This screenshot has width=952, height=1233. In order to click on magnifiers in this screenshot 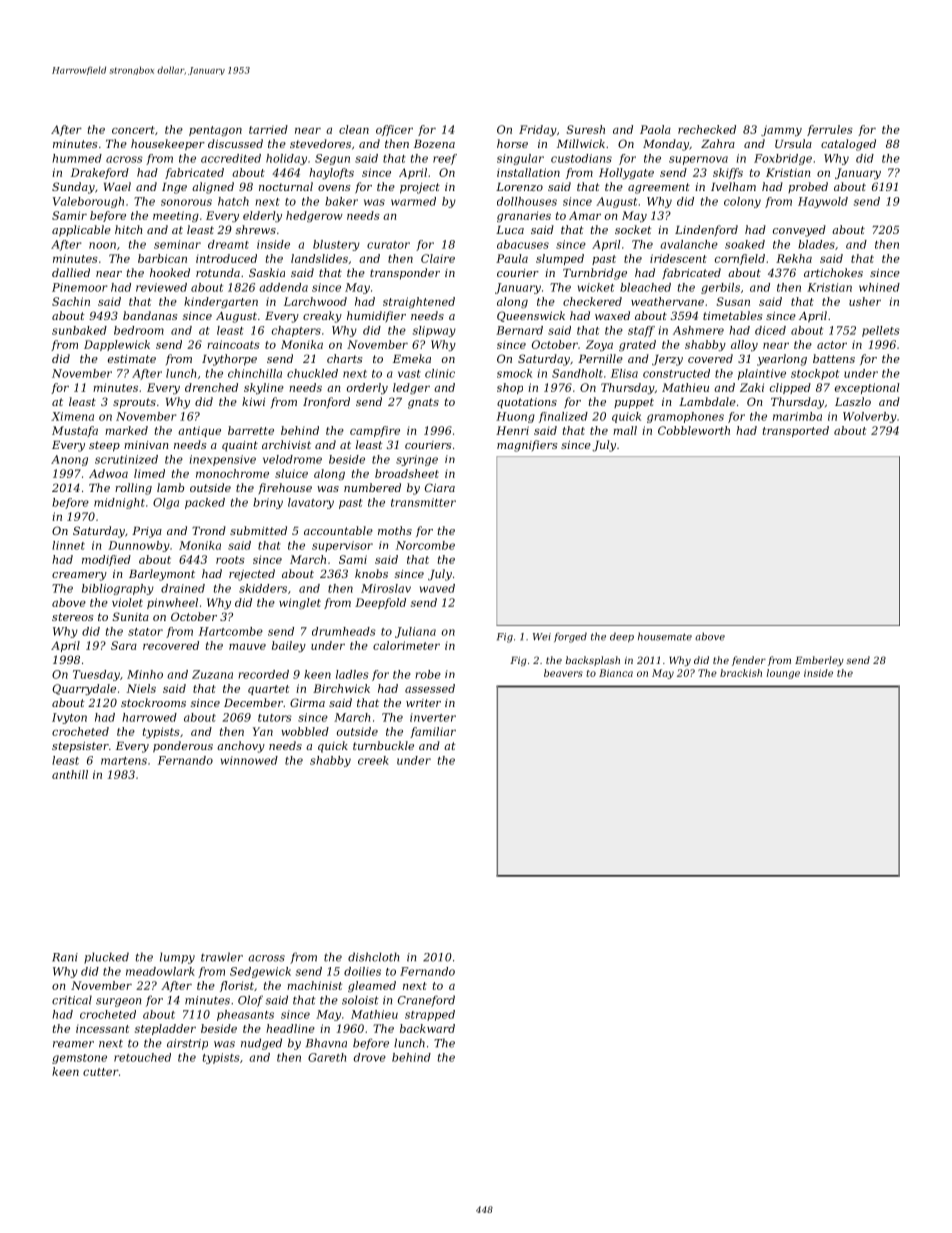, I will do `click(527, 446)`.
